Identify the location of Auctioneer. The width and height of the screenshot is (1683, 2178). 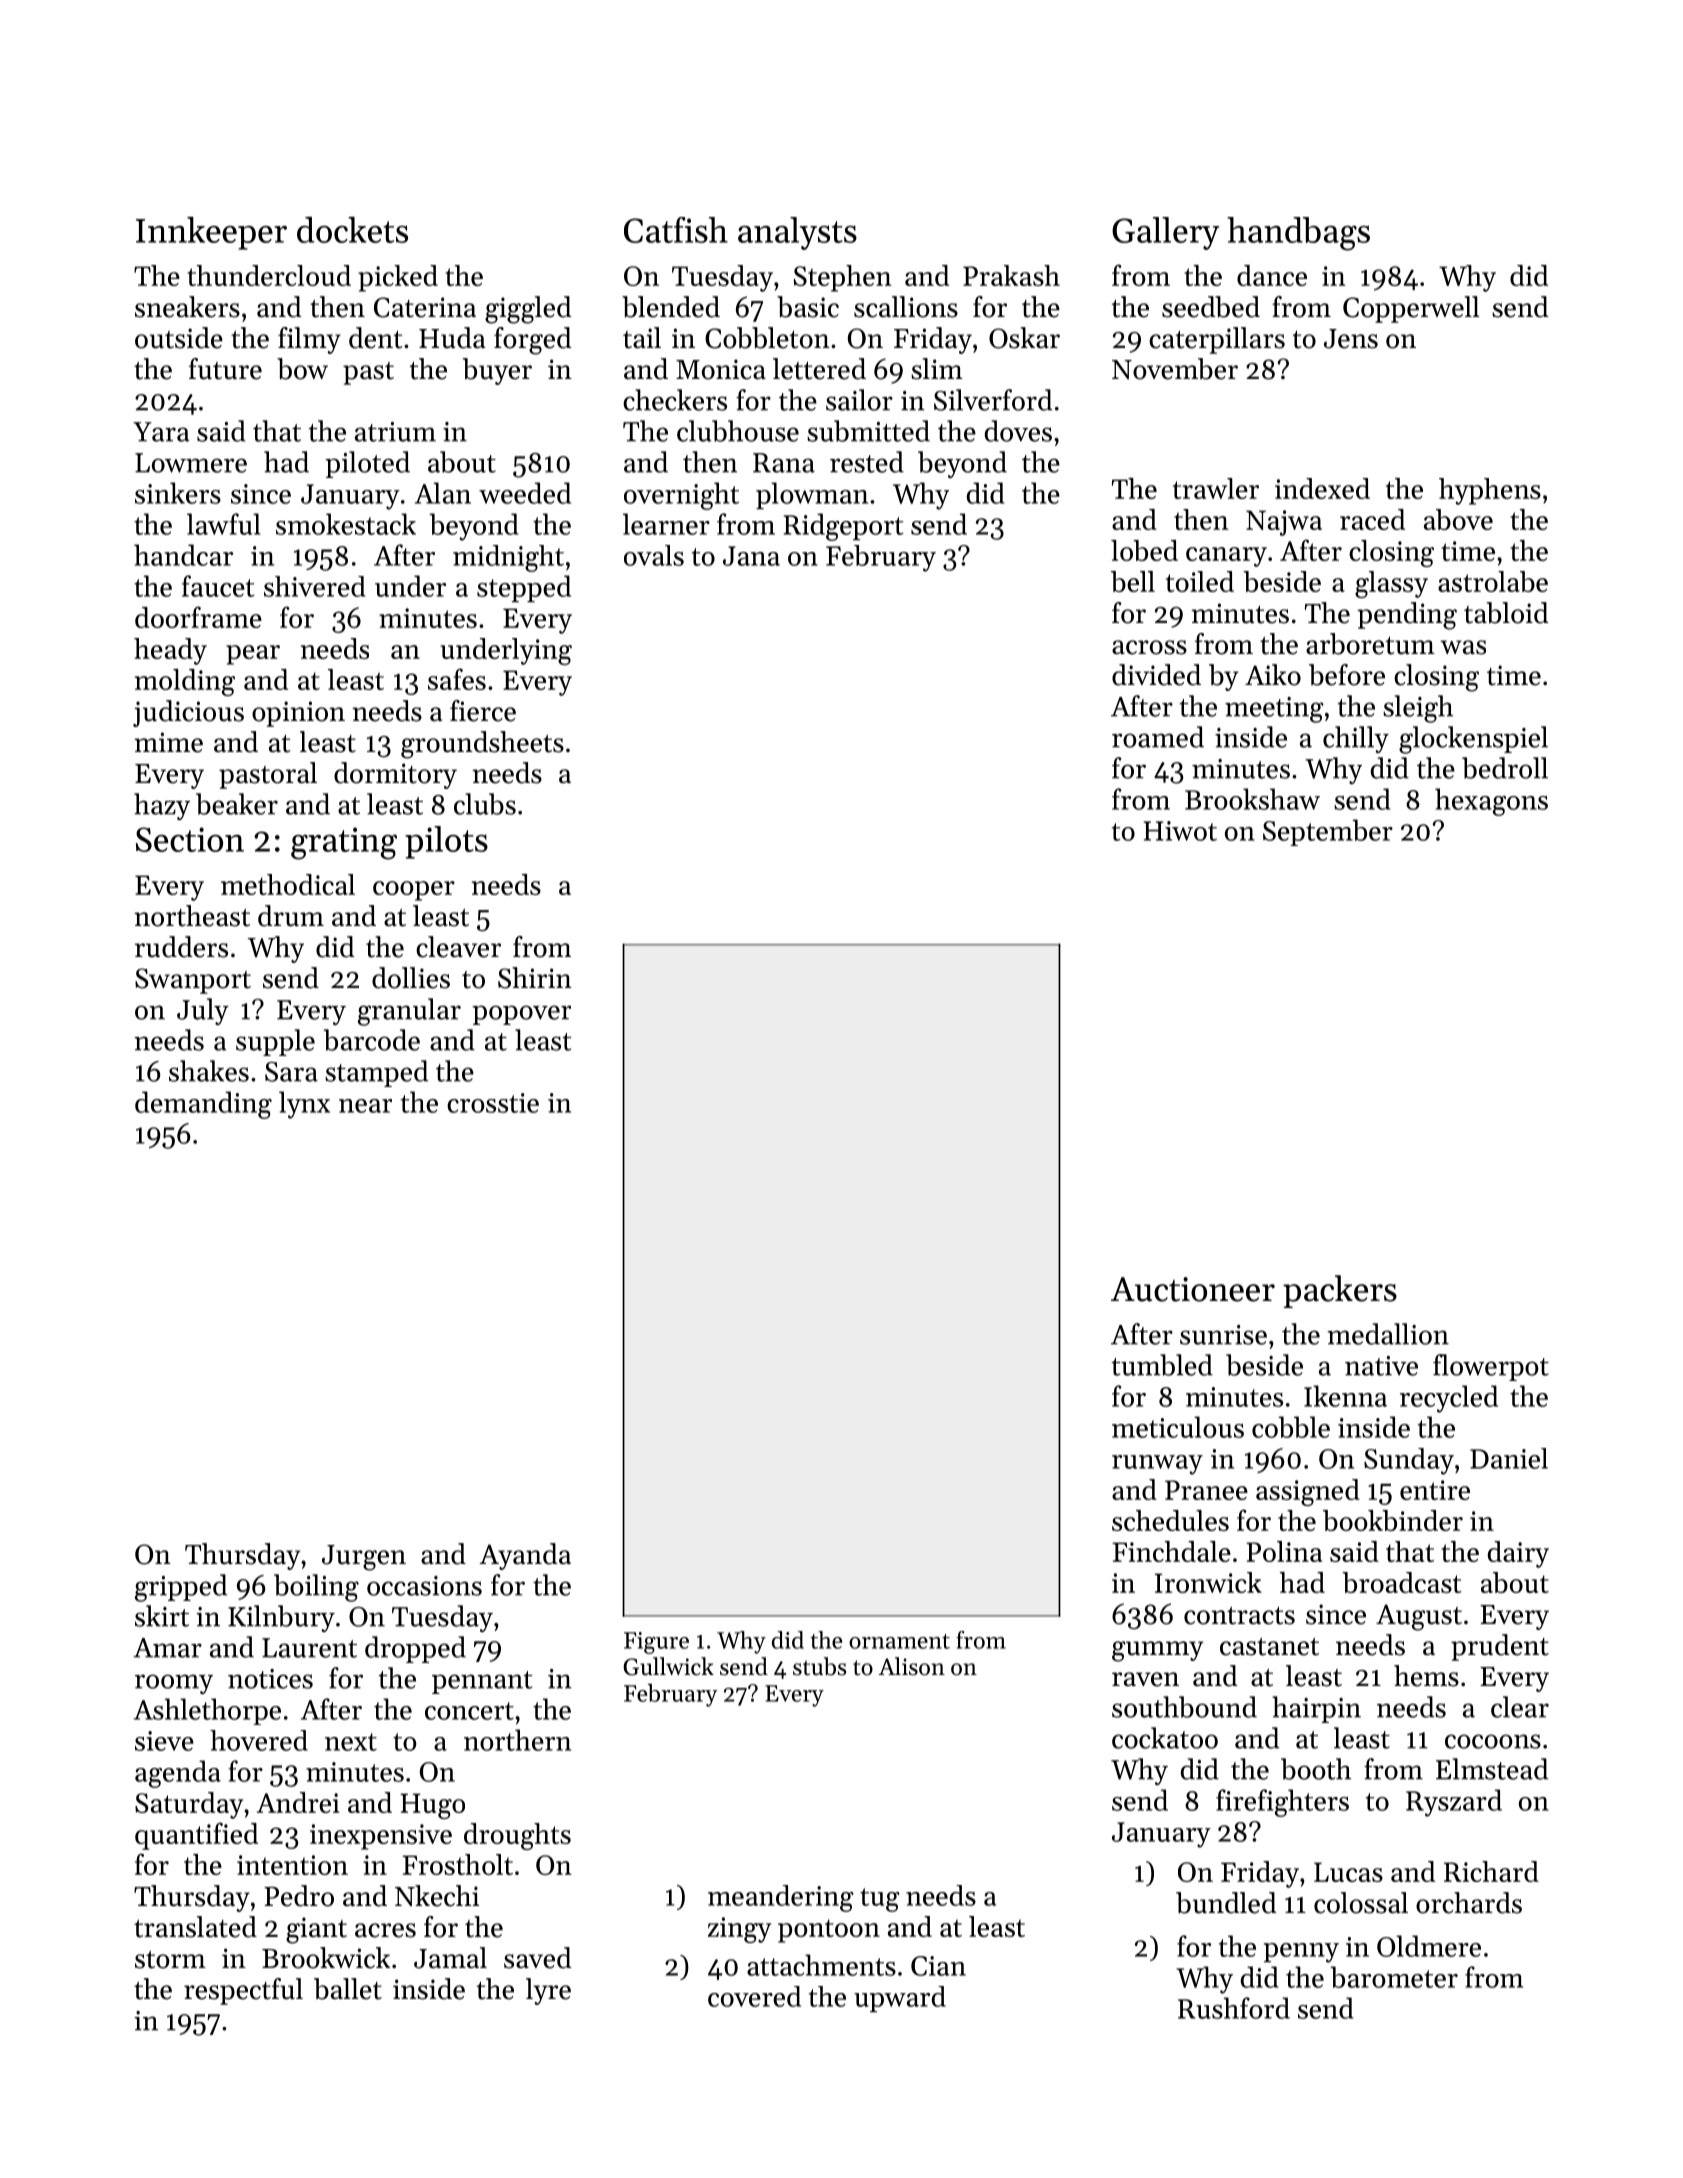
(1193, 1289).
